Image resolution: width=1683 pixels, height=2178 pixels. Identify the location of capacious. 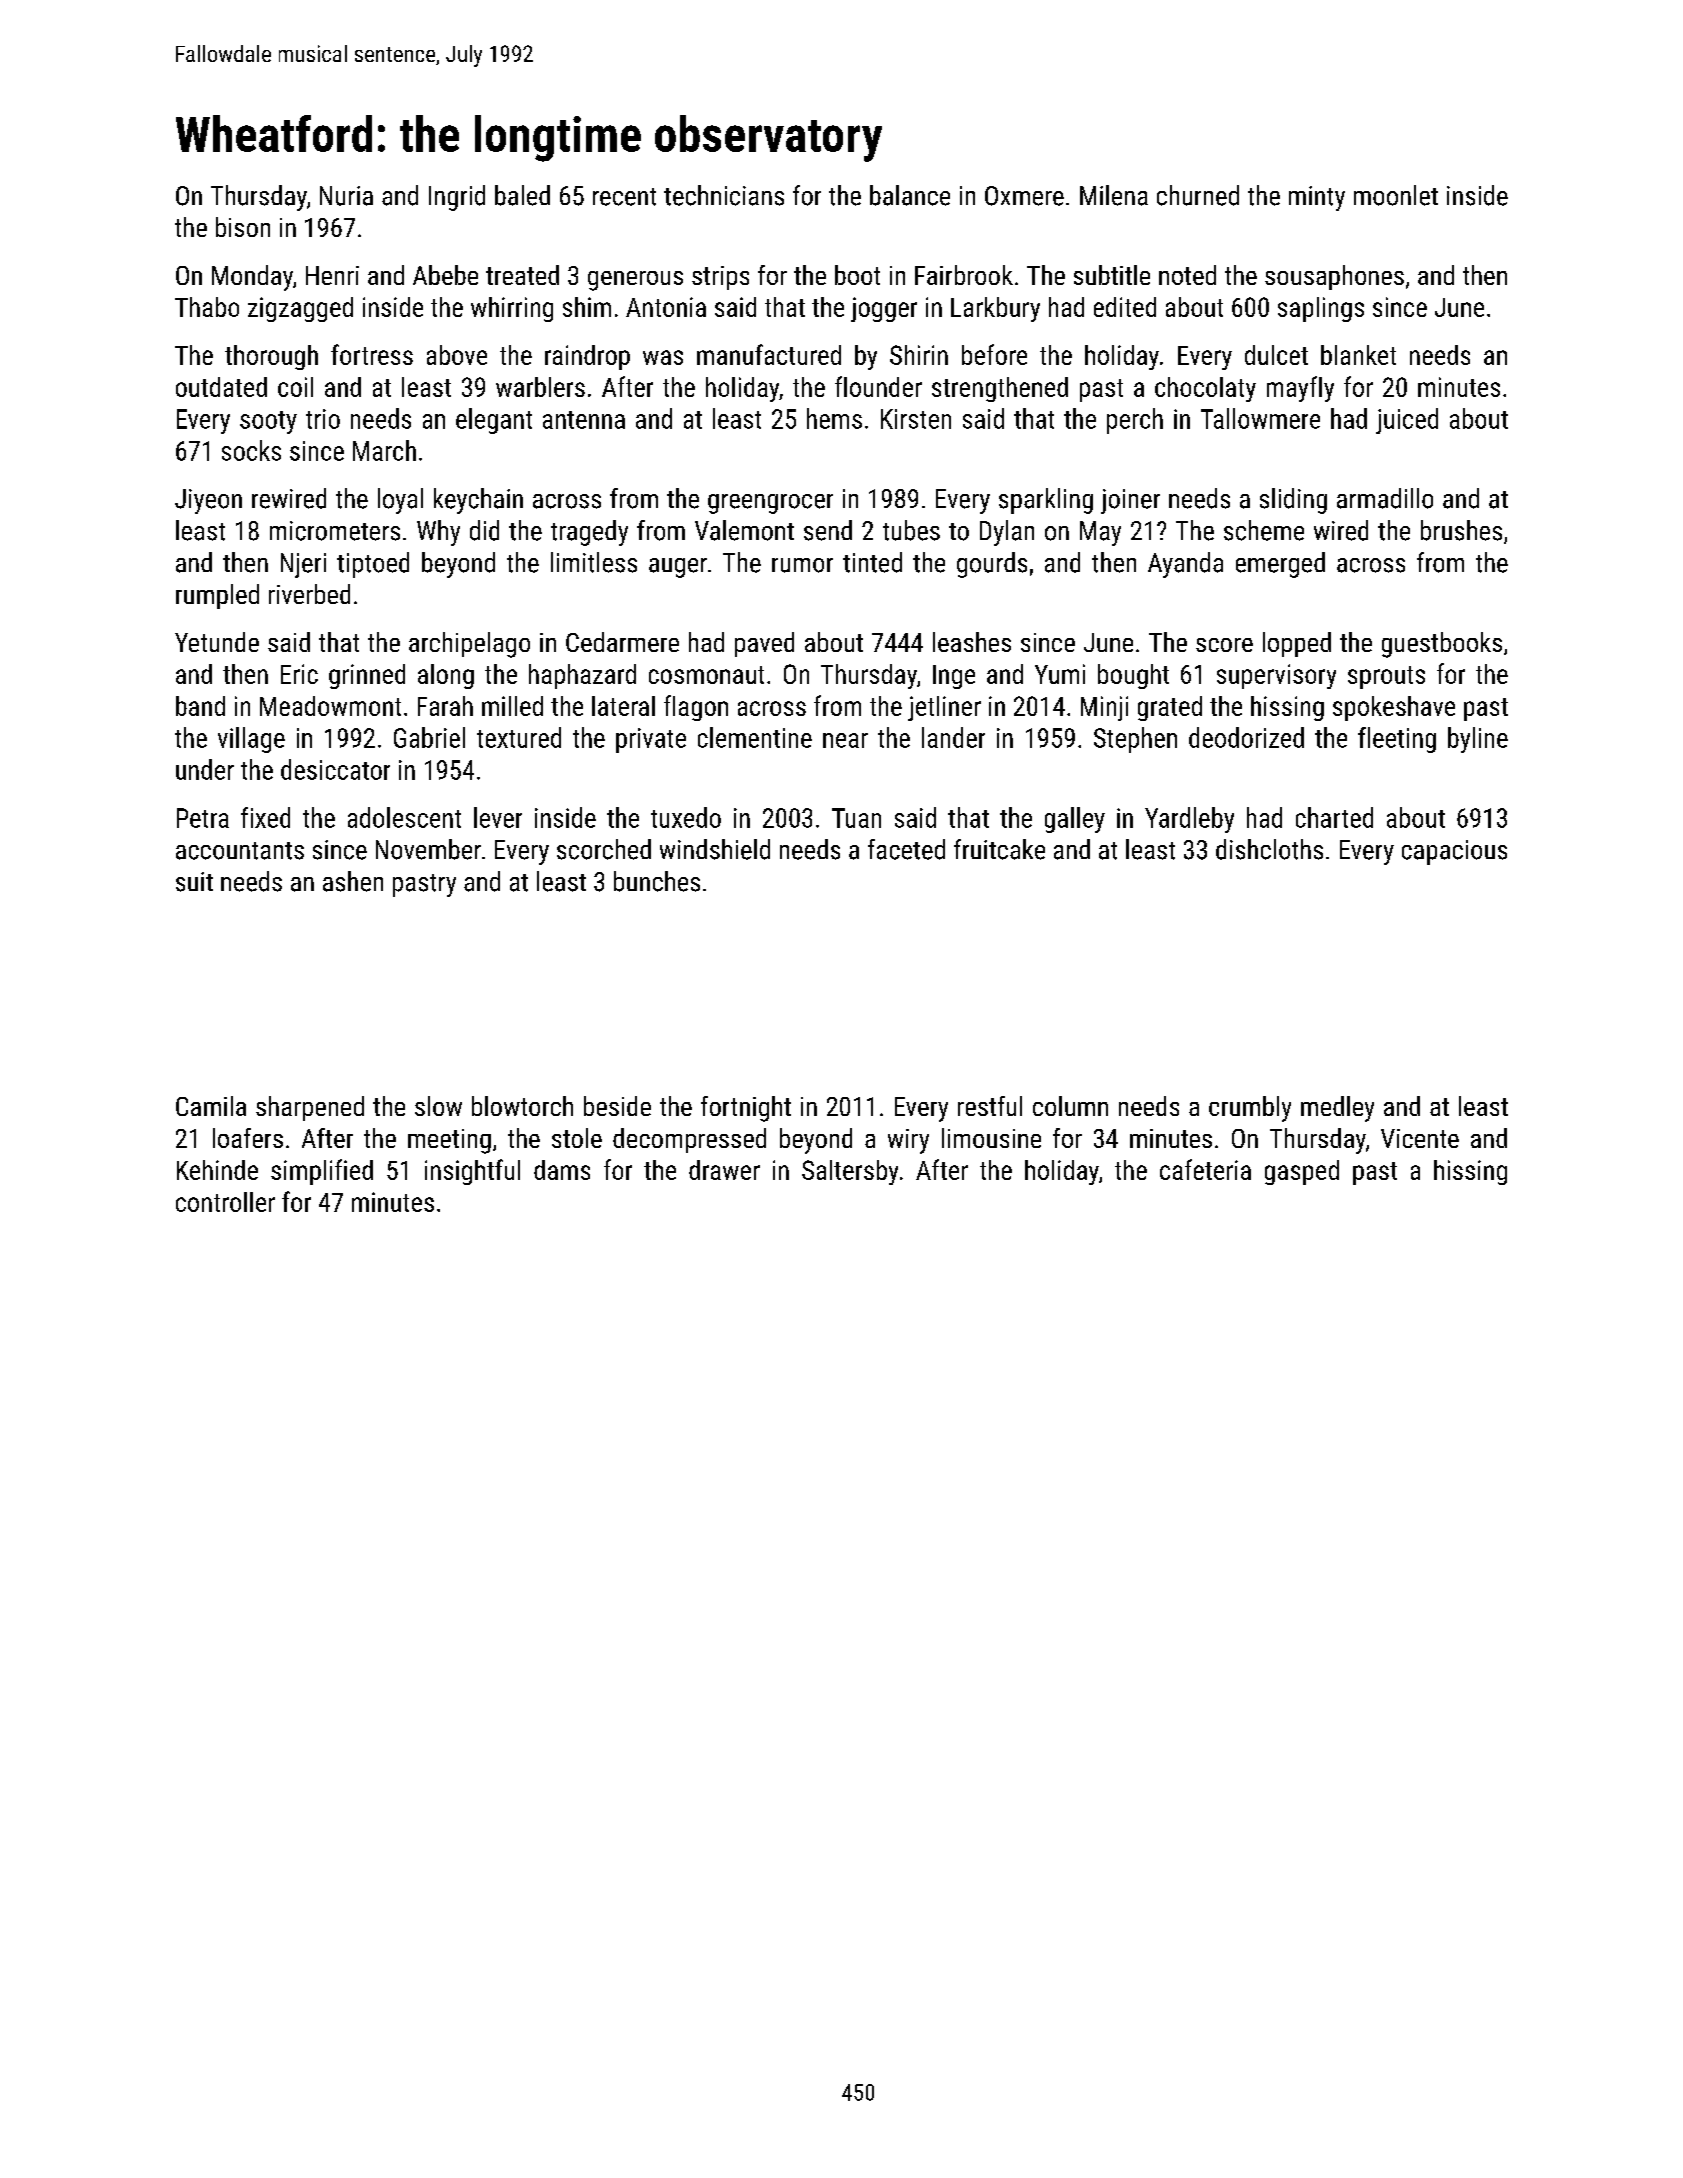
(1454, 852).
